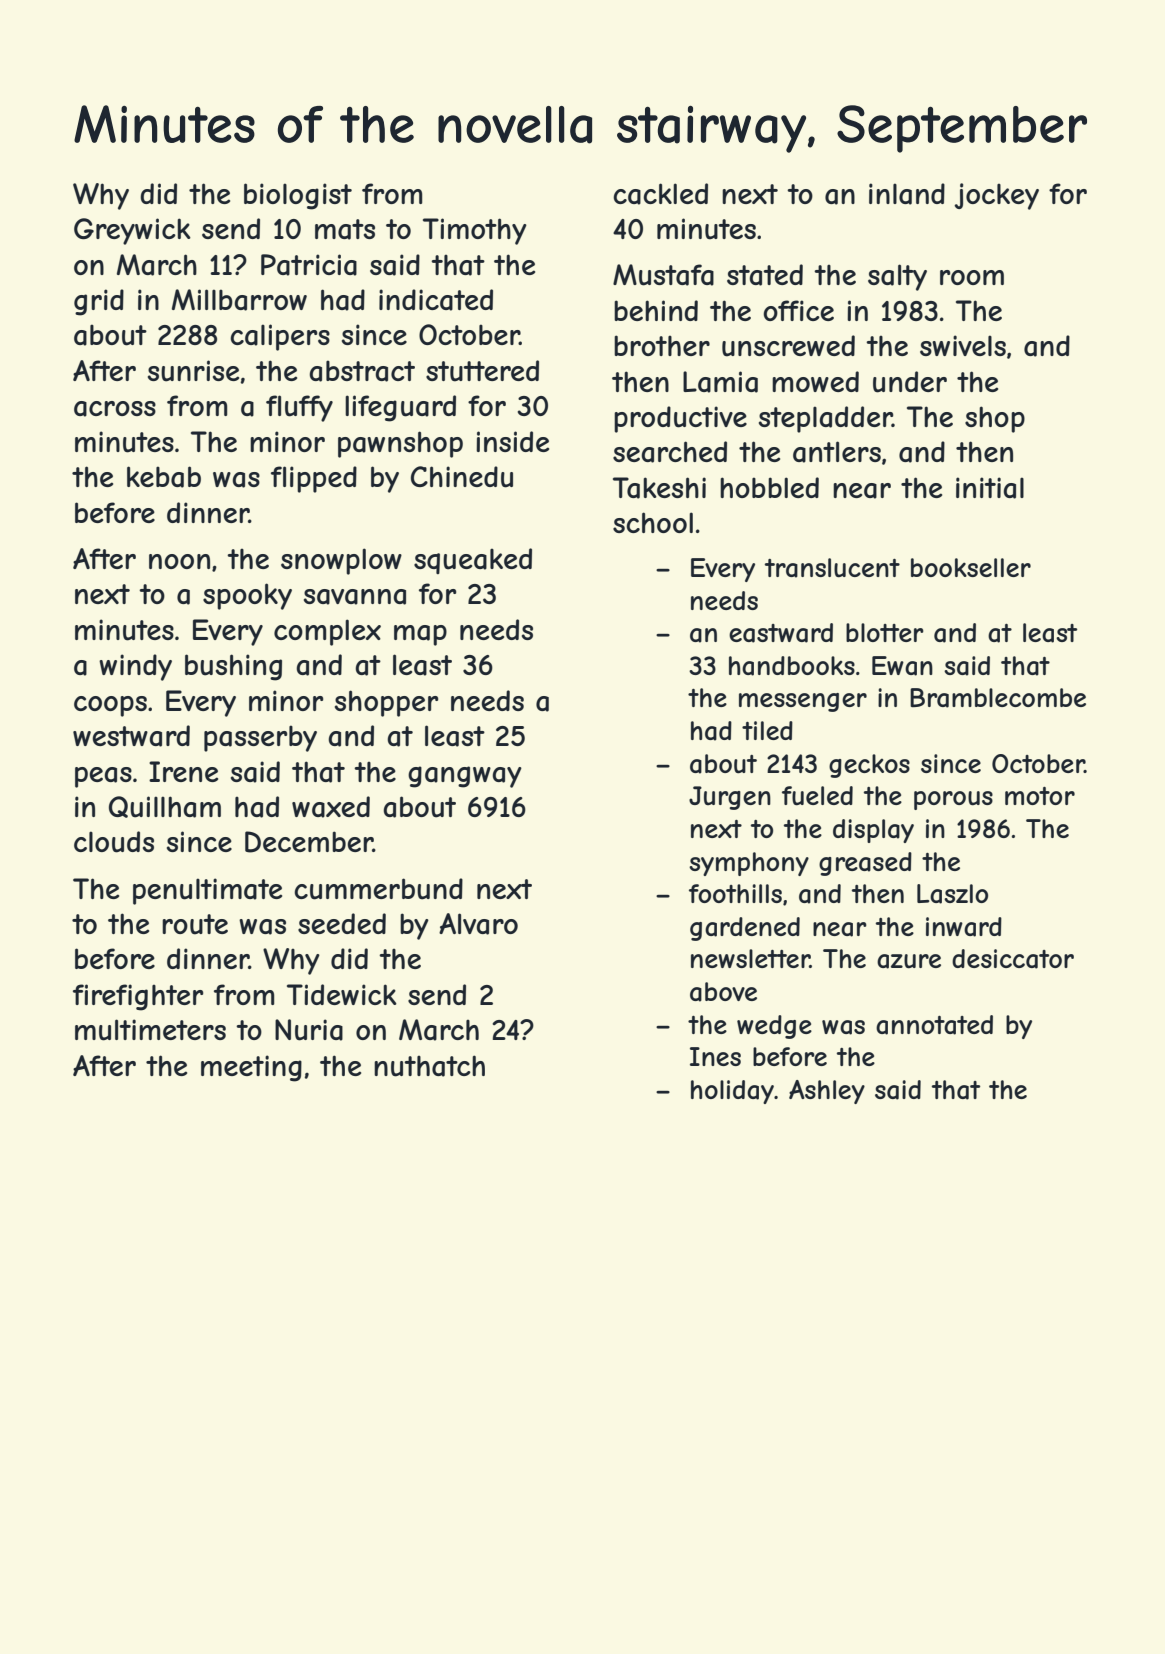 Image resolution: width=1165 pixels, height=1654 pixels. What do you see at coordinates (735, 893) in the page?
I see `foothills` at bounding box center [735, 893].
